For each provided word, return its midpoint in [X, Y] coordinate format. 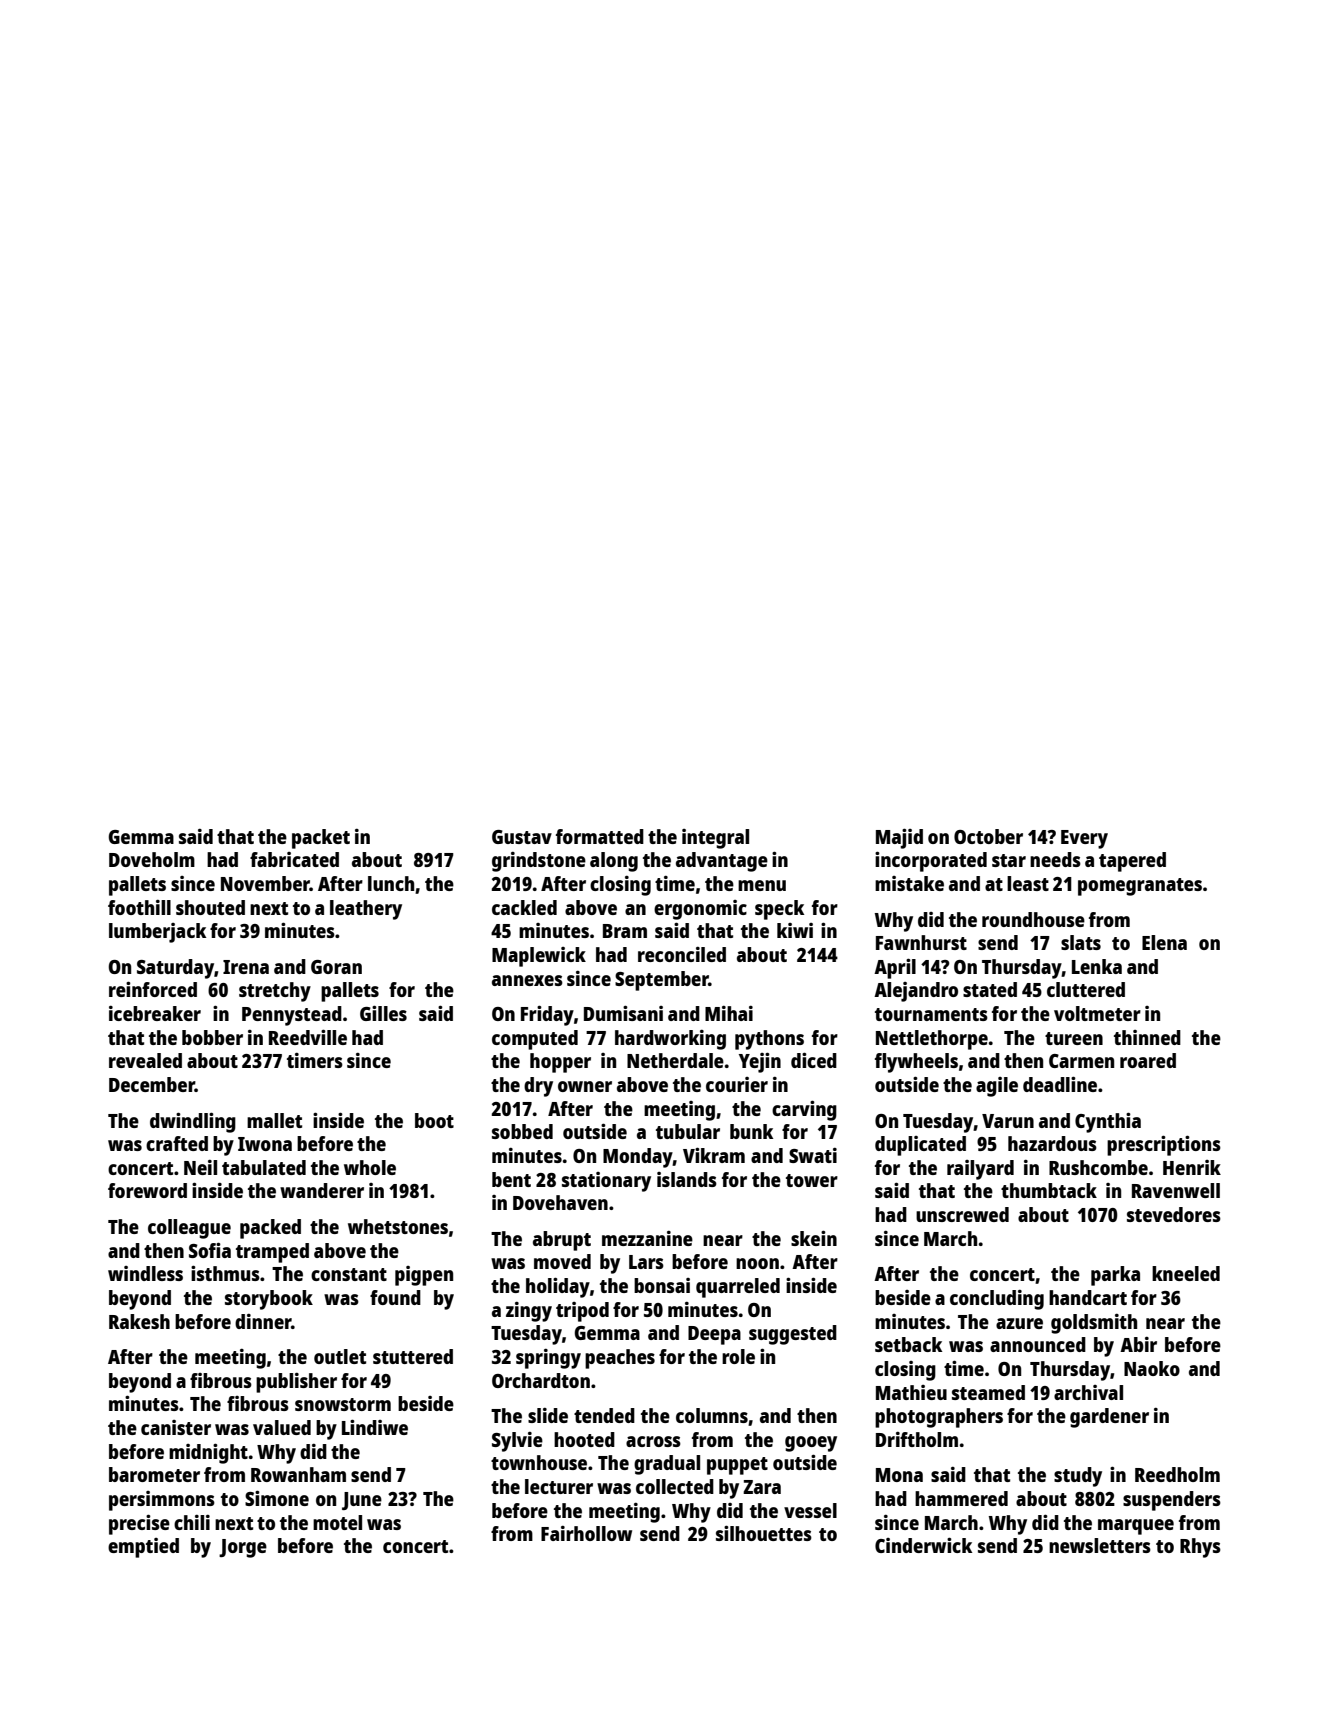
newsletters [1100, 1545]
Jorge [243, 1548]
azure [1019, 1323]
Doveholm [152, 859]
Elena [1164, 942]
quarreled [738, 1288]
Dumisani [623, 1013]
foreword [147, 1190]
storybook [269, 1300]
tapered [1132, 862]
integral [715, 839]
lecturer [559, 1486]
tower [812, 1180]
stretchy [275, 992]
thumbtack [1049, 1190]
